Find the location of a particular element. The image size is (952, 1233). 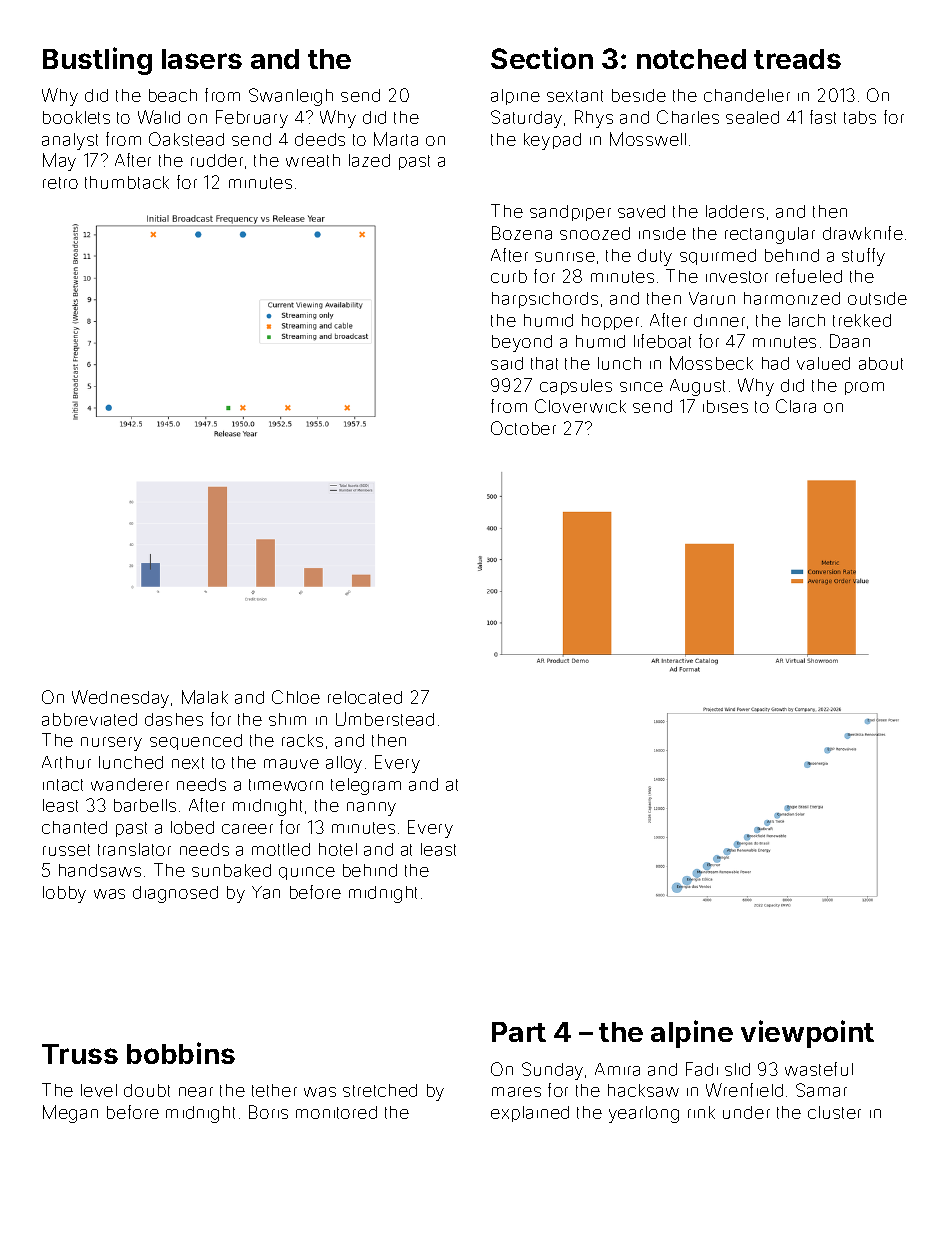

Swanleigh is located at coordinates (291, 97).
